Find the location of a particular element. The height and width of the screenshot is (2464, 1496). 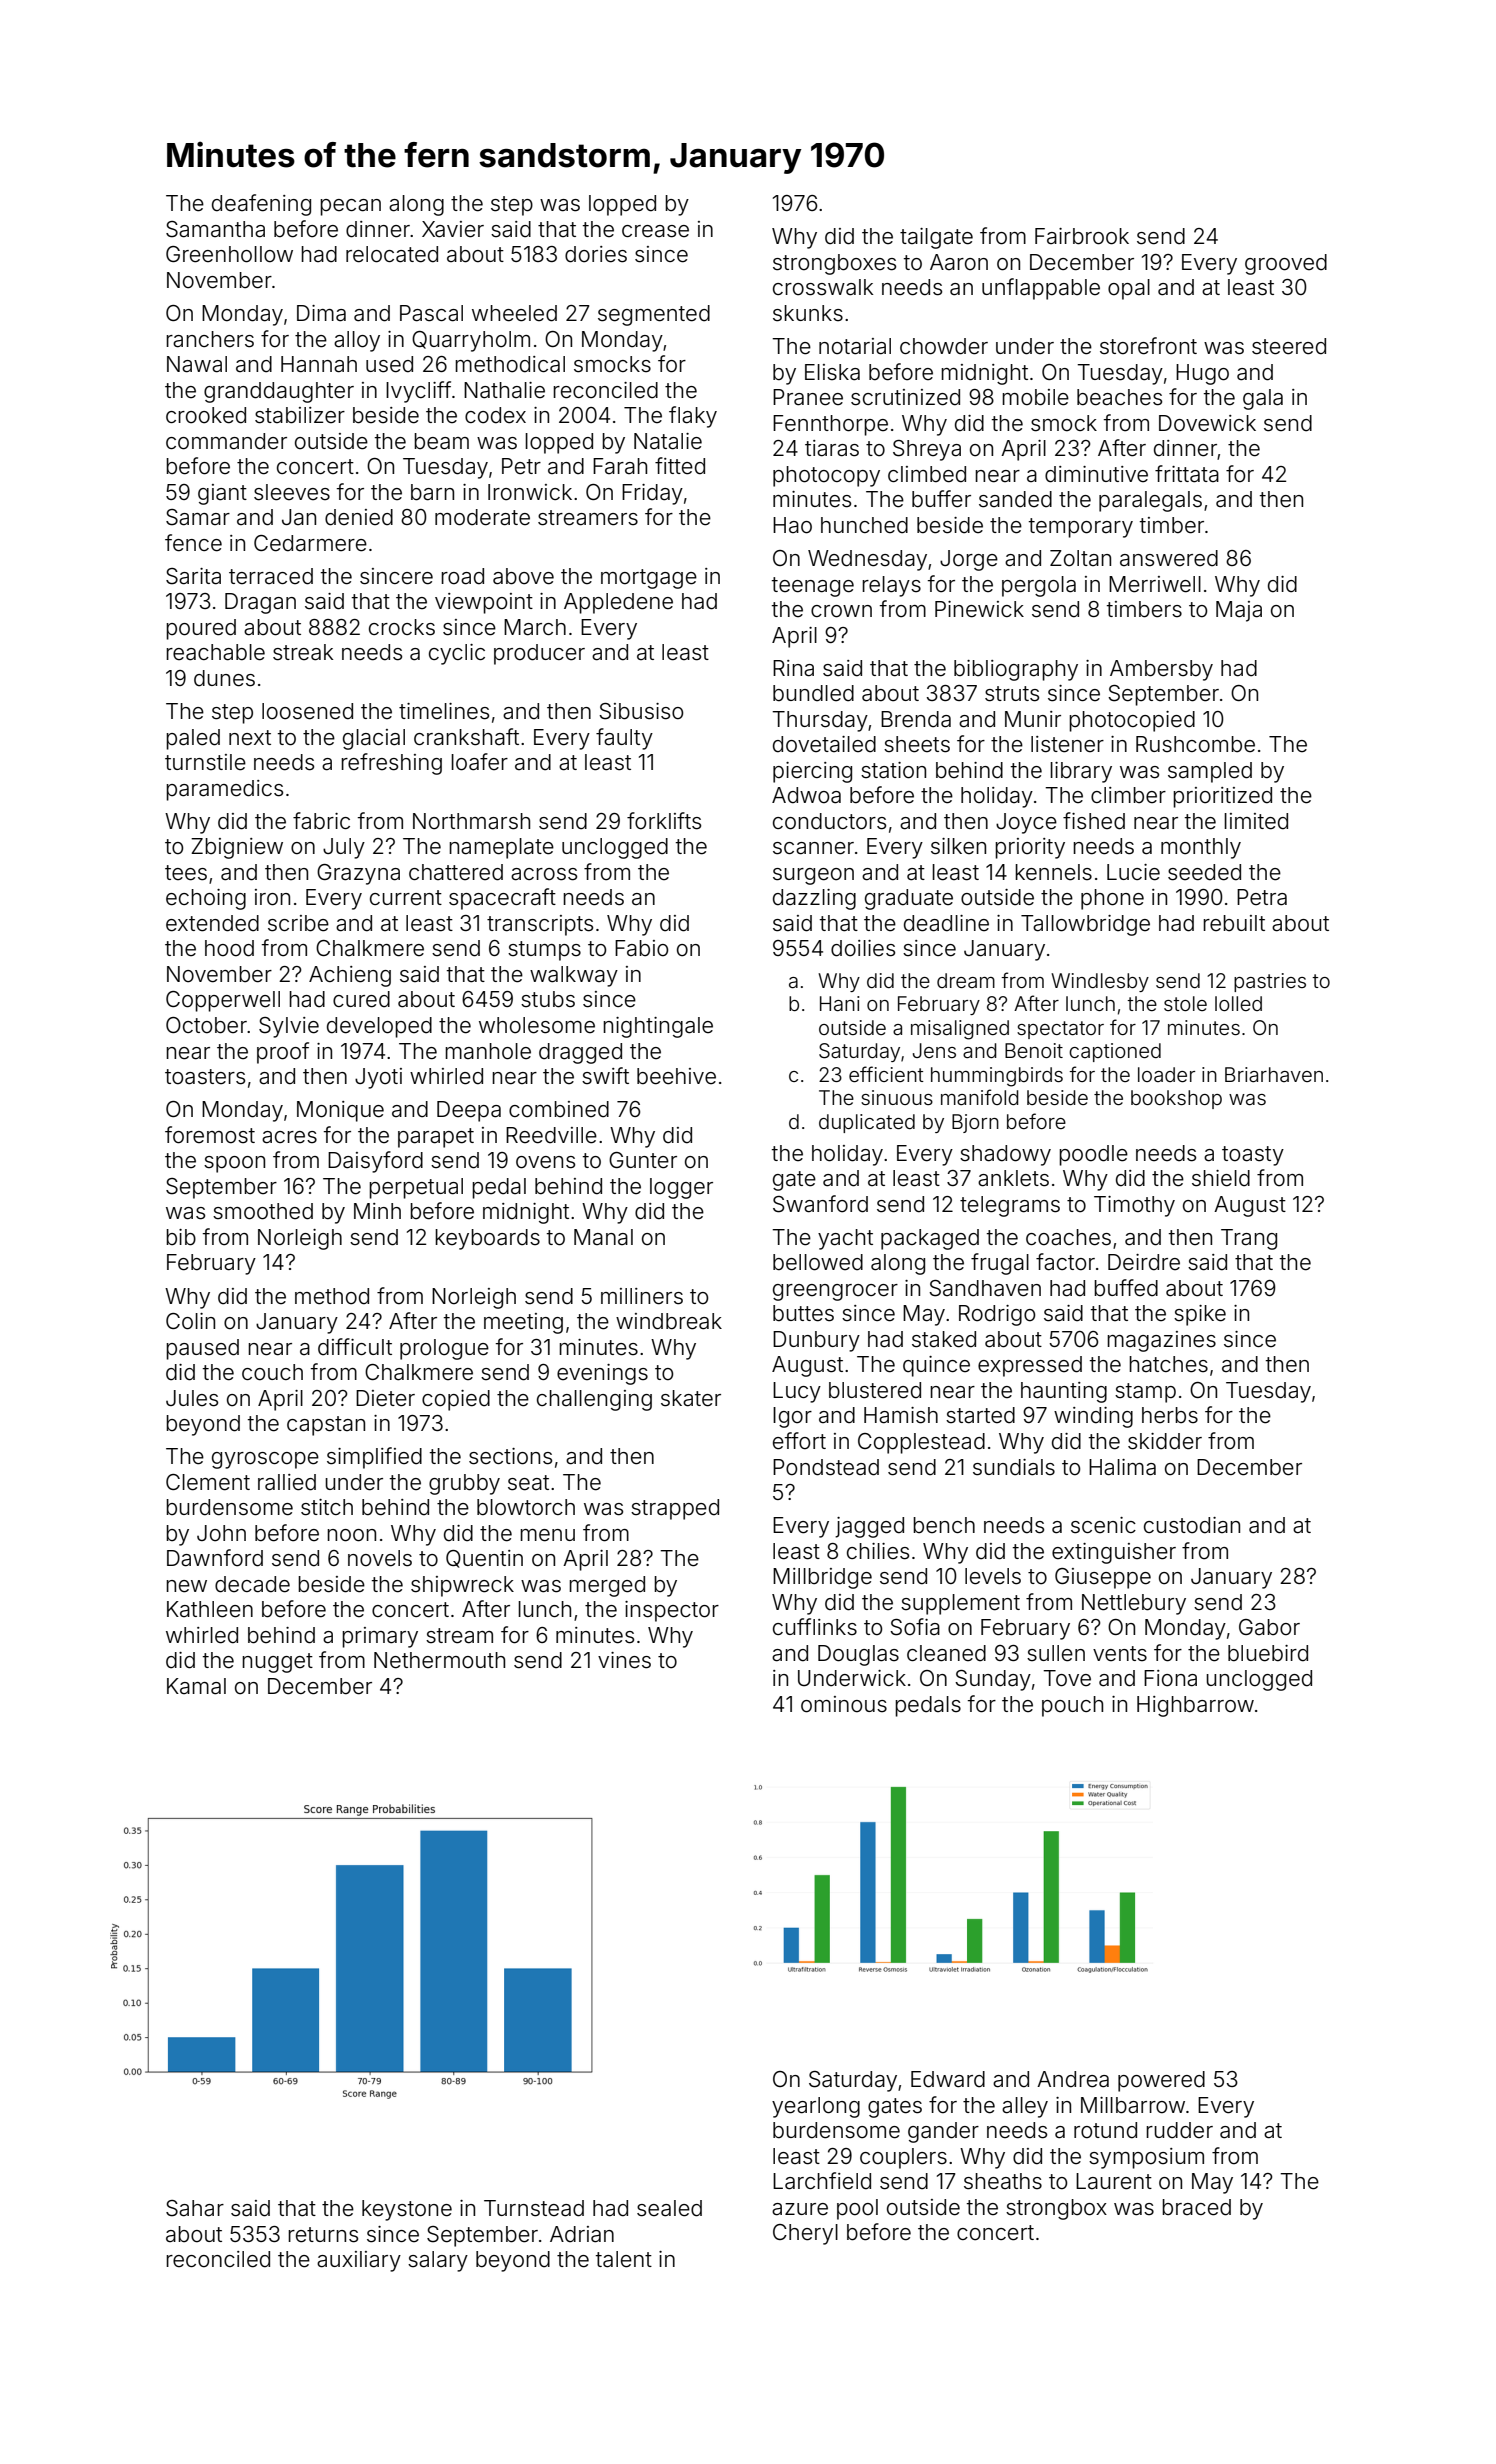

spoon is located at coordinates (234, 1164).
